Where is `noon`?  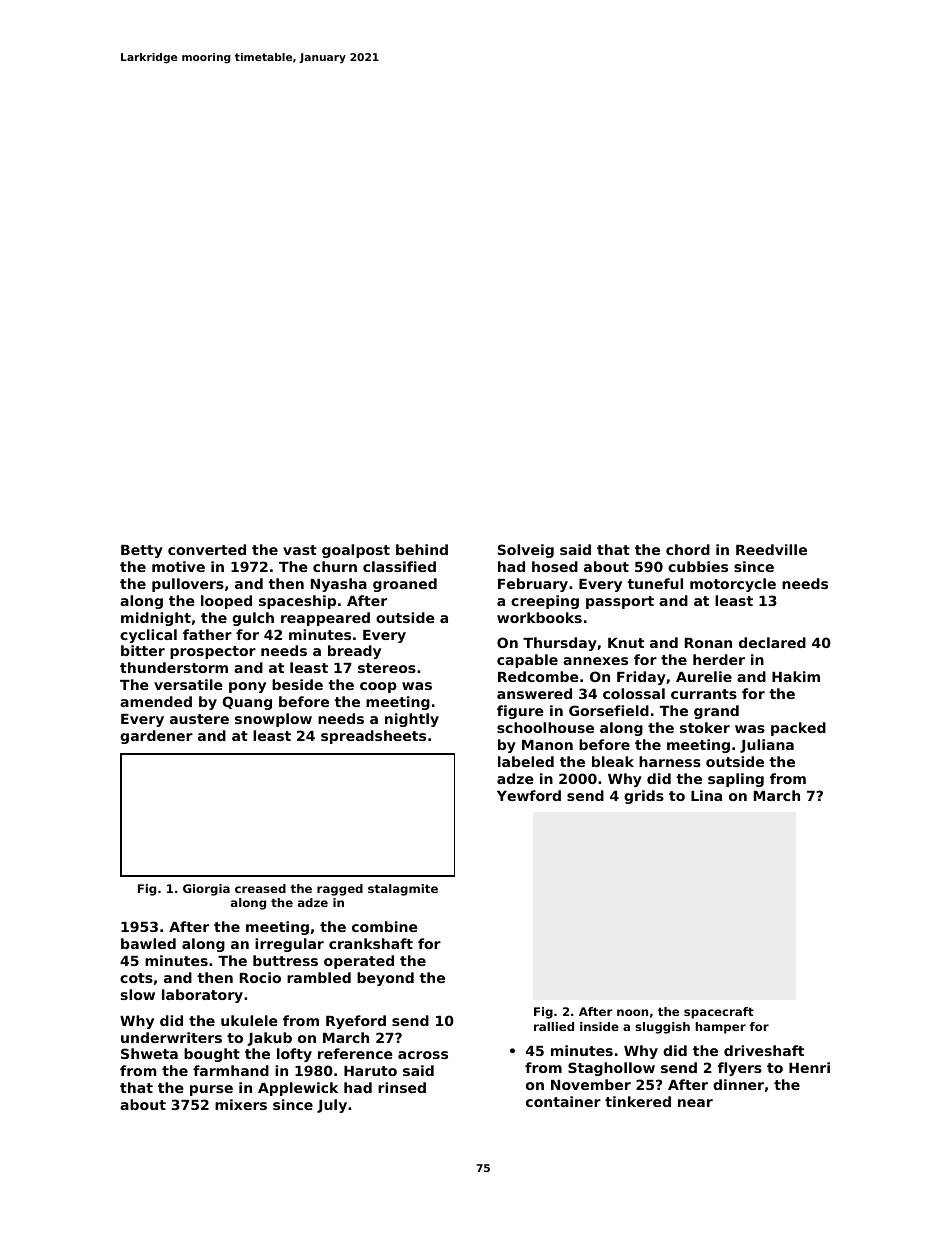 noon is located at coordinates (632, 1012).
